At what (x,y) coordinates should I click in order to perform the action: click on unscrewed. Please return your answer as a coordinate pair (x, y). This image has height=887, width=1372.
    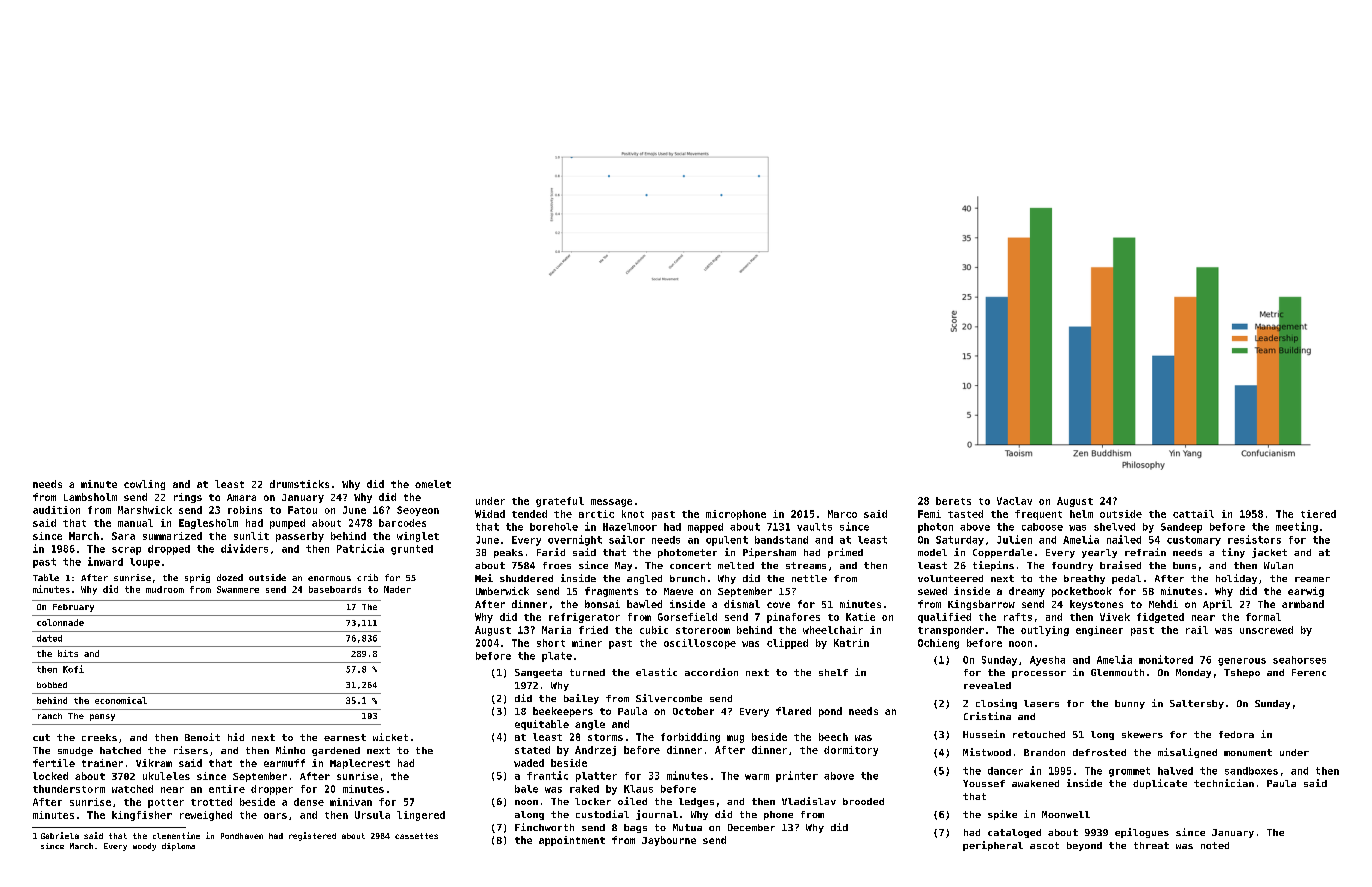
    Looking at the image, I should click on (1266, 630).
